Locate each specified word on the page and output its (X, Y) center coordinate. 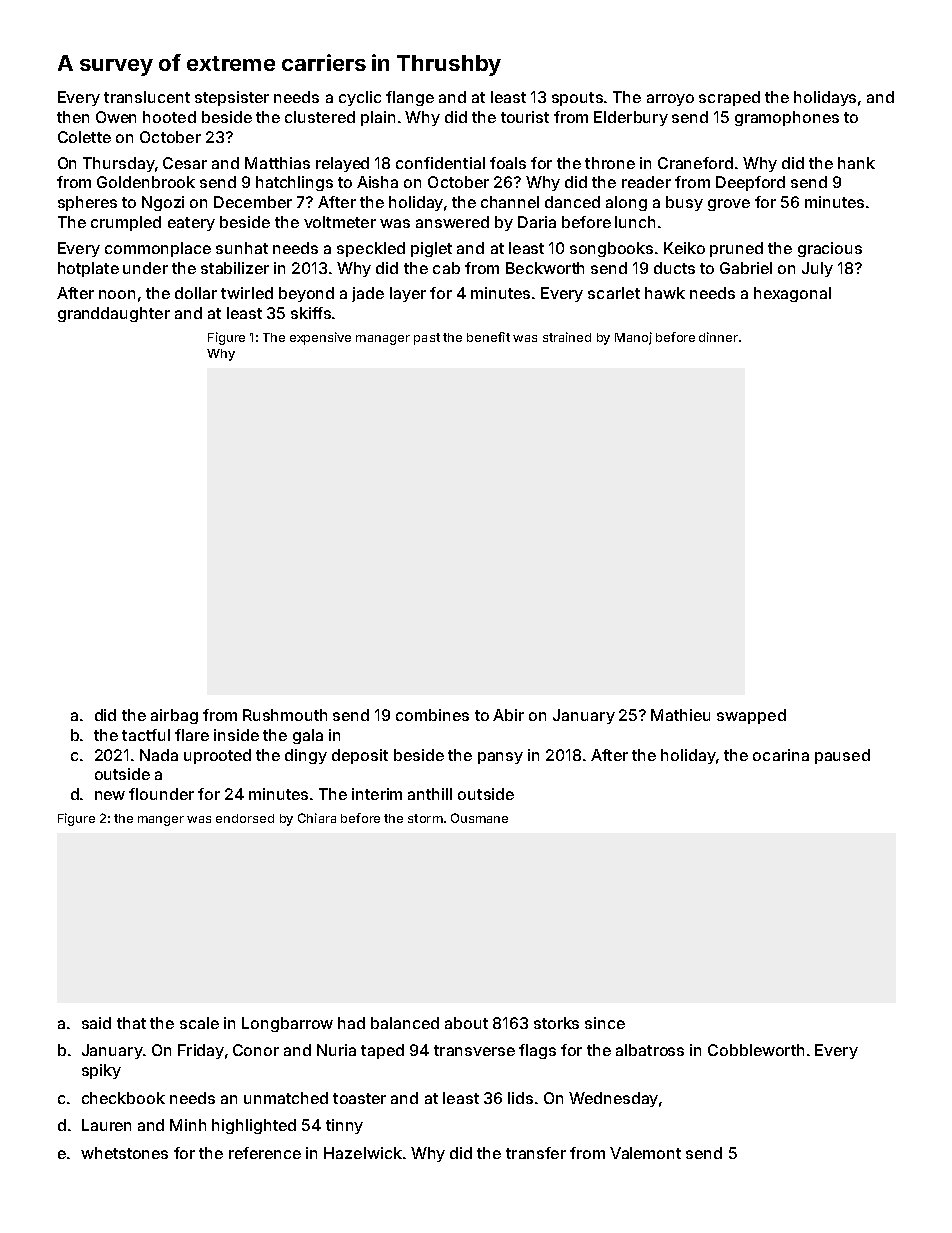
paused (842, 756)
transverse (474, 1050)
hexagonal (792, 294)
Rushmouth (285, 715)
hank (856, 163)
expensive (320, 338)
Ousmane (479, 818)
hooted (169, 117)
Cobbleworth (756, 1050)
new (110, 795)
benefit (488, 337)
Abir (508, 715)
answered (452, 222)
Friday (201, 1051)
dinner (718, 337)
